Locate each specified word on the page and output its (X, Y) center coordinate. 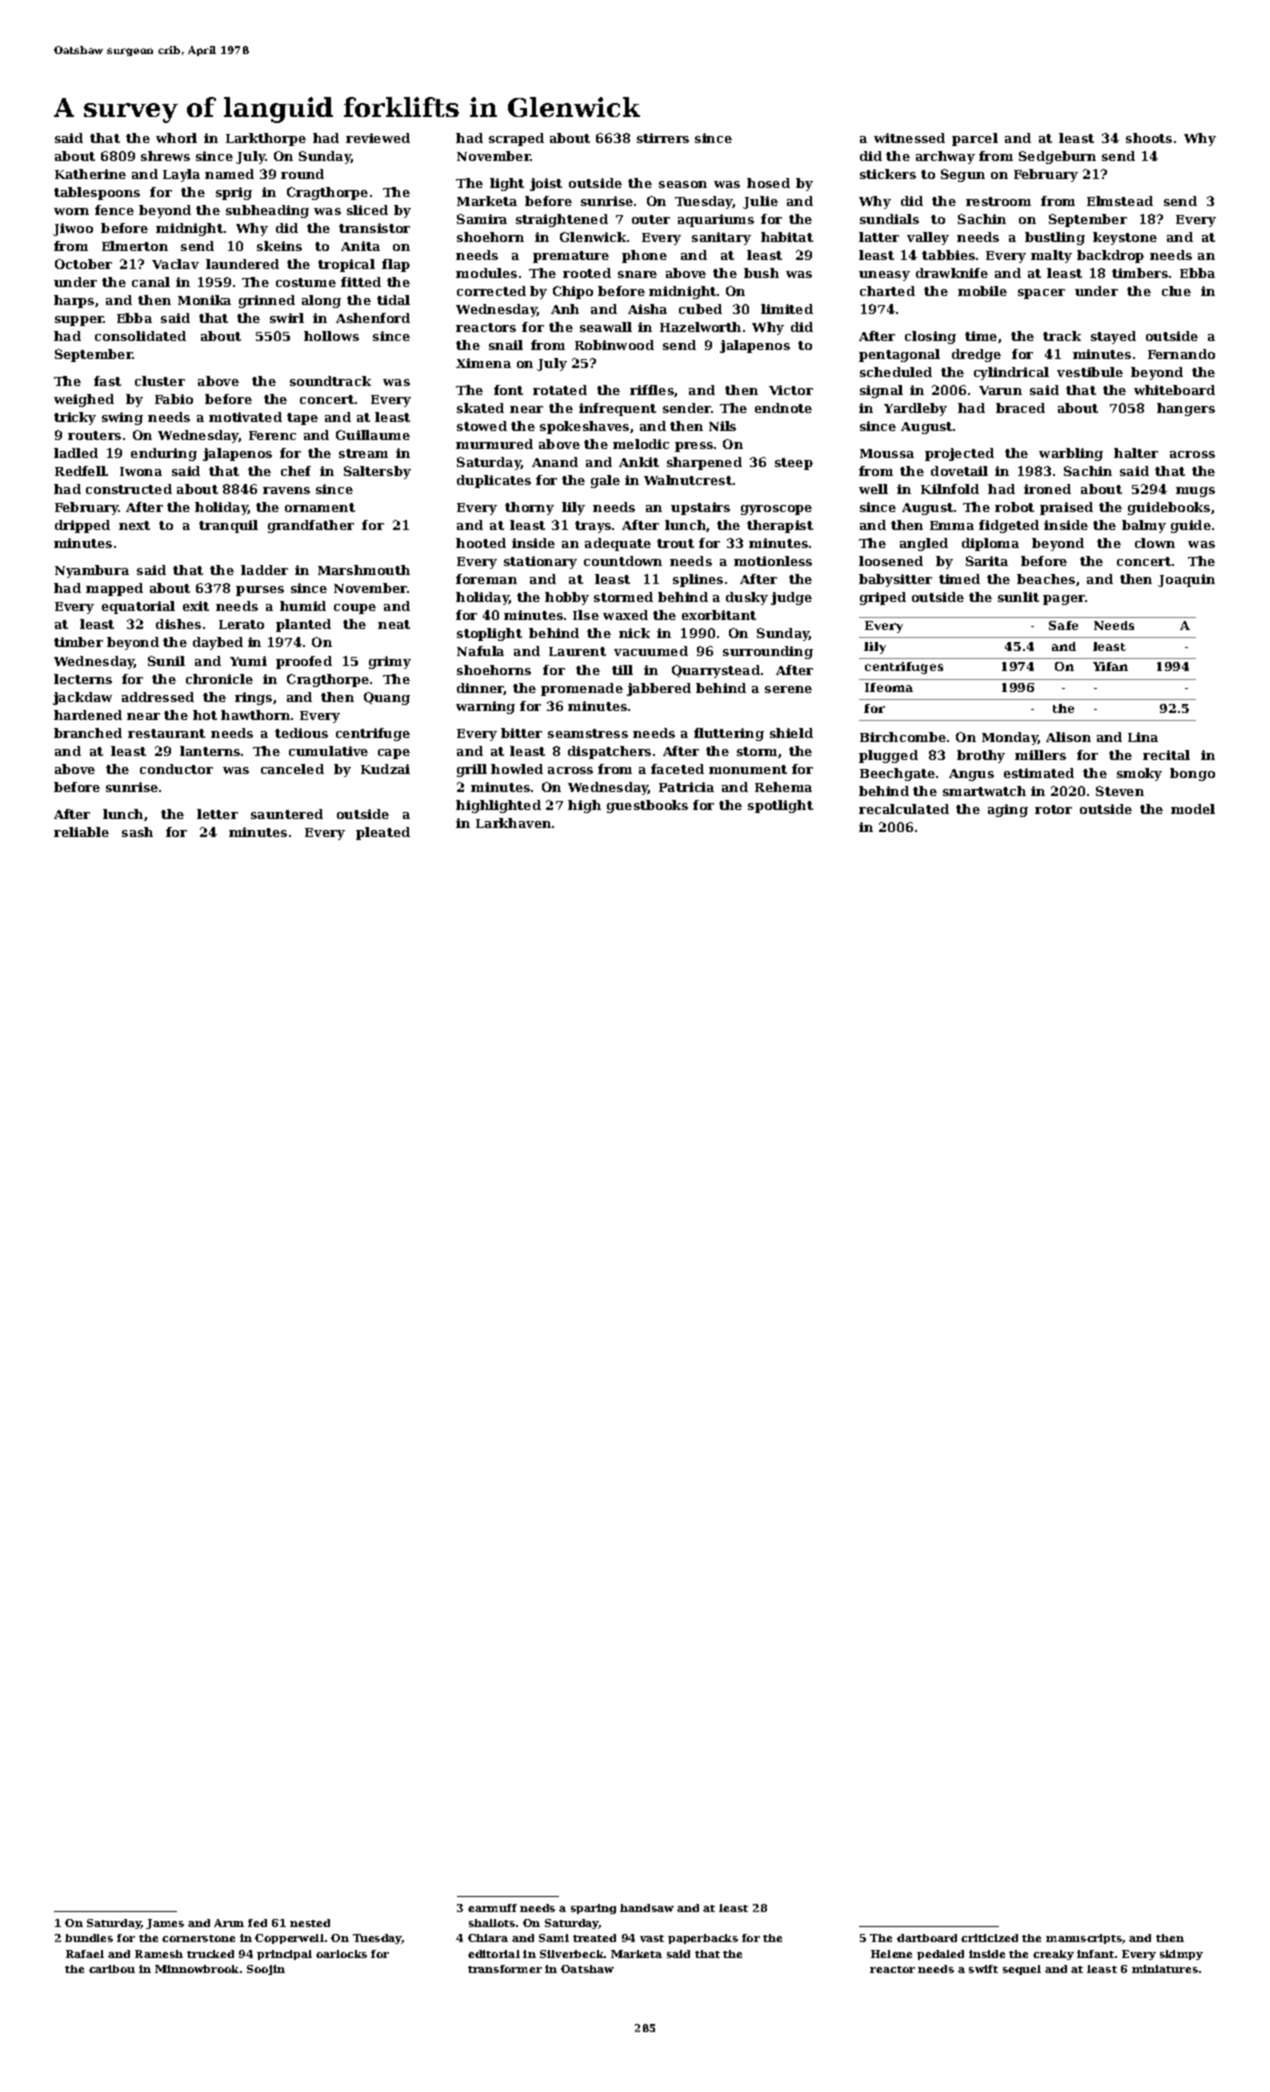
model (1193, 809)
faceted (677, 769)
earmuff (492, 1908)
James (165, 1924)
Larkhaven (513, 823)
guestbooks (647, 806)
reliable (81, 832)
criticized (989, 1938)
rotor (1053, 809)
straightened (562, 220)
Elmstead (1120, 201)
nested (310, 1923)
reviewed (378, 138)
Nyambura (92, 571)
